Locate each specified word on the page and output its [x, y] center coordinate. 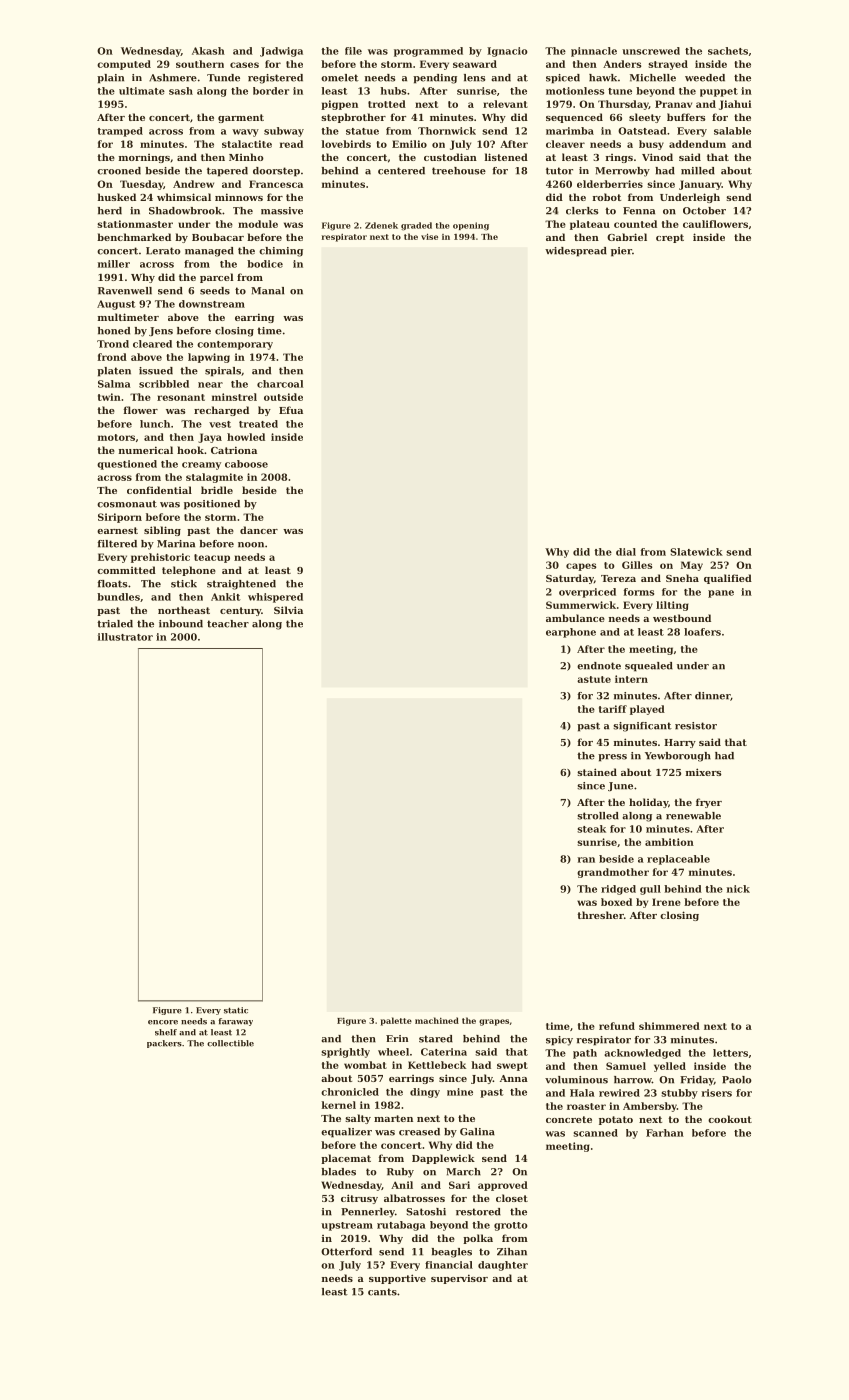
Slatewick [696, 552]
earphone [571, 633]
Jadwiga [281, 52]
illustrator [125, 637]
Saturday [570, 579]
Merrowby [622, 172]
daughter [503, 1266]
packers [164, 1044]
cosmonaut [127, 504]
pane [721, 594]
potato [616, 1120]
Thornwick [447, 131]
